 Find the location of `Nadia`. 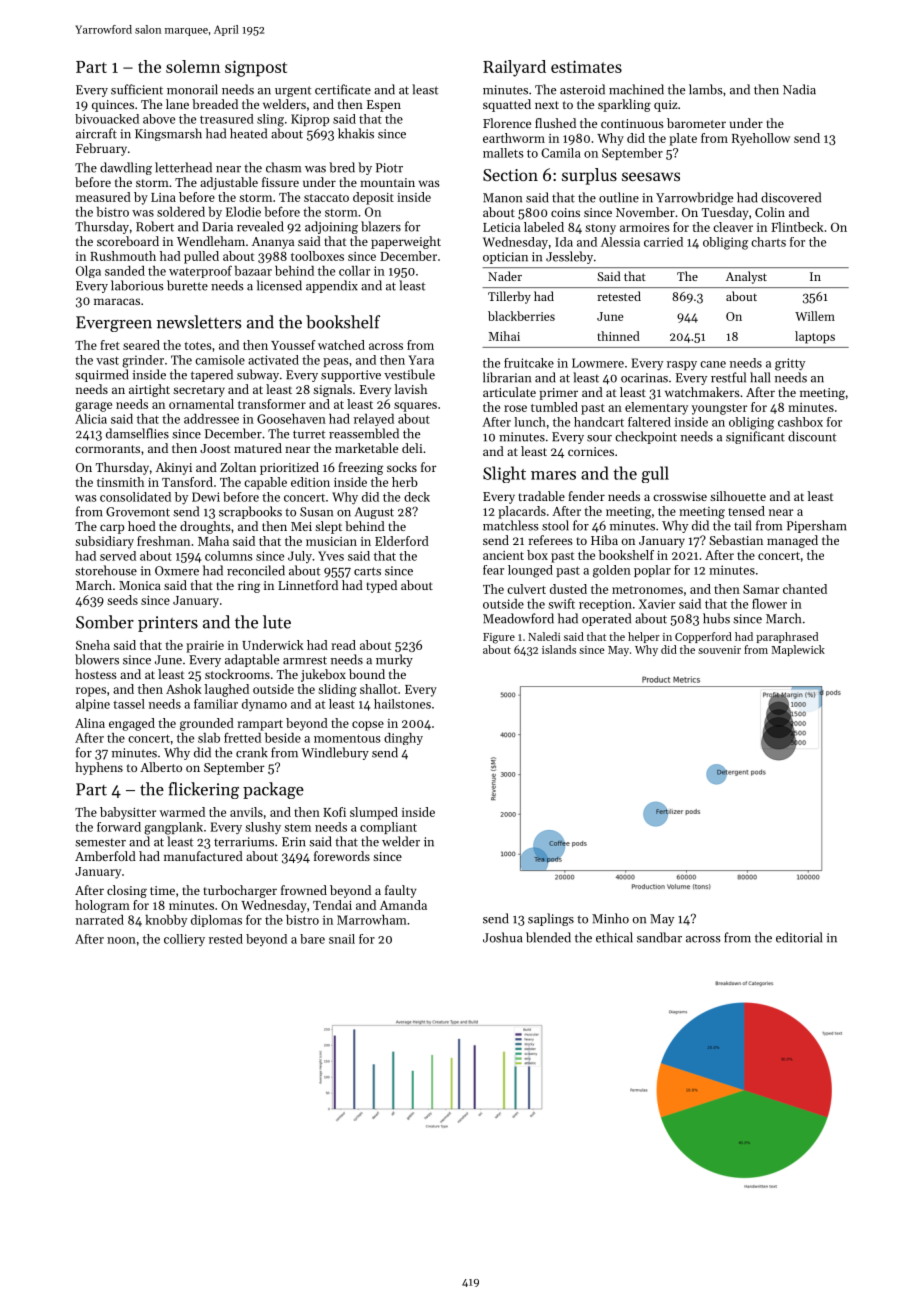

Nadia is located at coordinates (799, 89).
